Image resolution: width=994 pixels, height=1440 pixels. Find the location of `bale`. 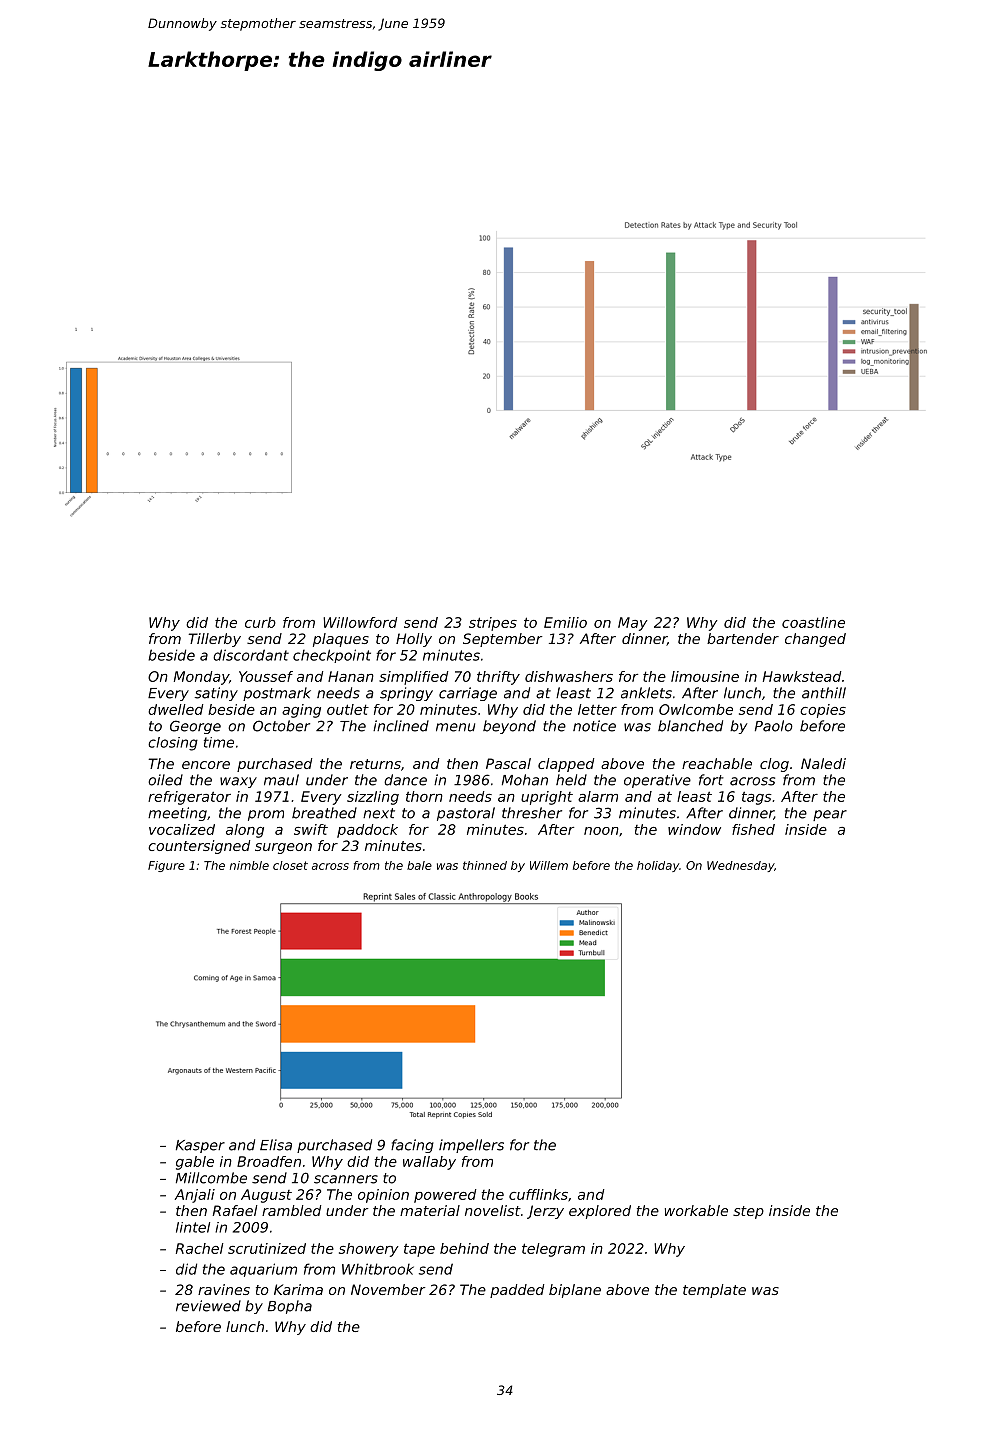

bale is located at coordinates (419, 865).
